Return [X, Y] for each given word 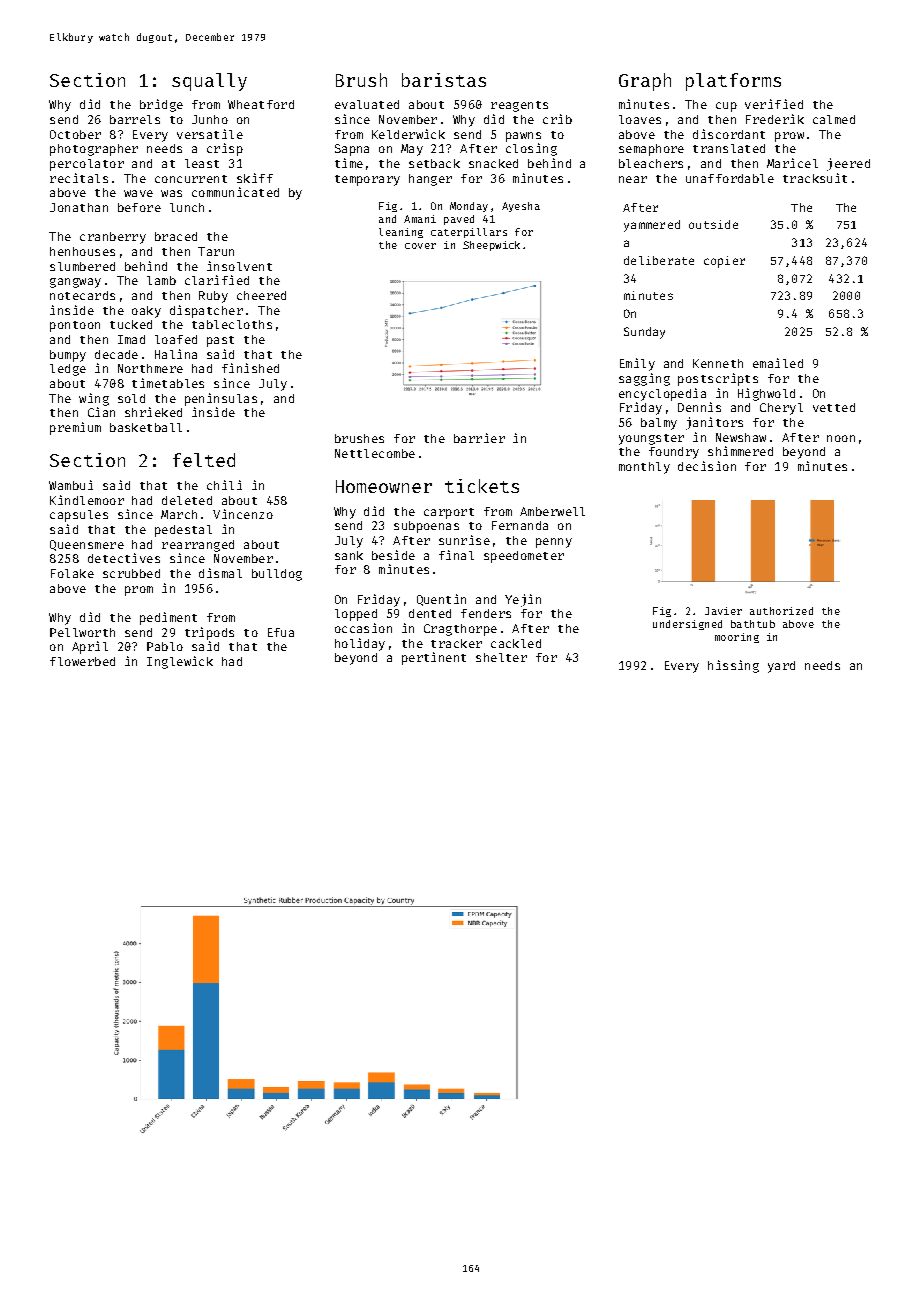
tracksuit [815, 178]
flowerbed [82, 661]
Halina [176, 354]
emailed [778, 363]
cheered [261, 295]
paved [459, 220]
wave [138, 193]
